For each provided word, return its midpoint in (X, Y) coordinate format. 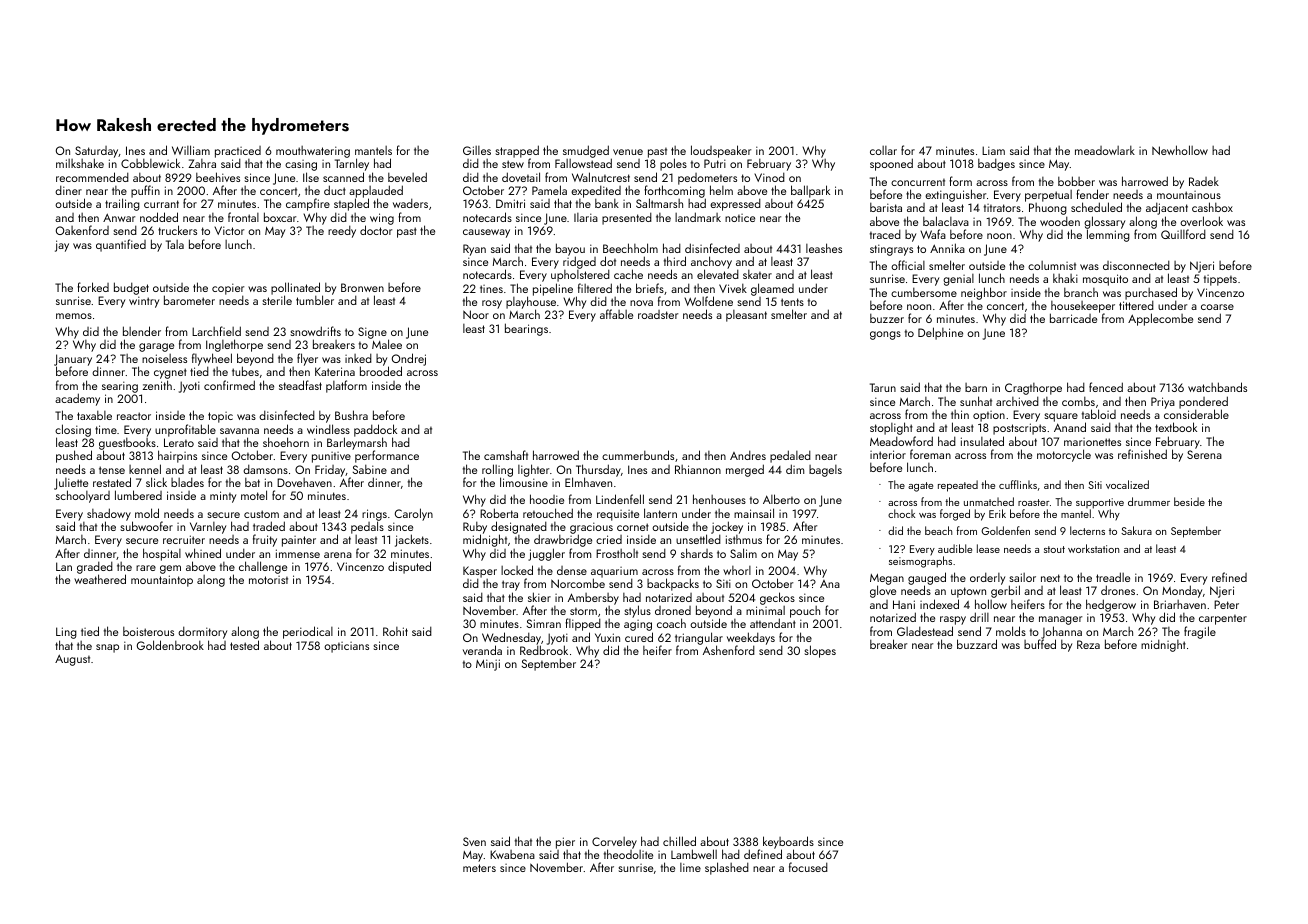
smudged (586, 151)
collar (883, 150)
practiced (238, 152)
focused (808, 867)
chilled (679, 841)
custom (261, 514)
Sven (474, 841)
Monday (1182, 592)
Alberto (781, 499)
